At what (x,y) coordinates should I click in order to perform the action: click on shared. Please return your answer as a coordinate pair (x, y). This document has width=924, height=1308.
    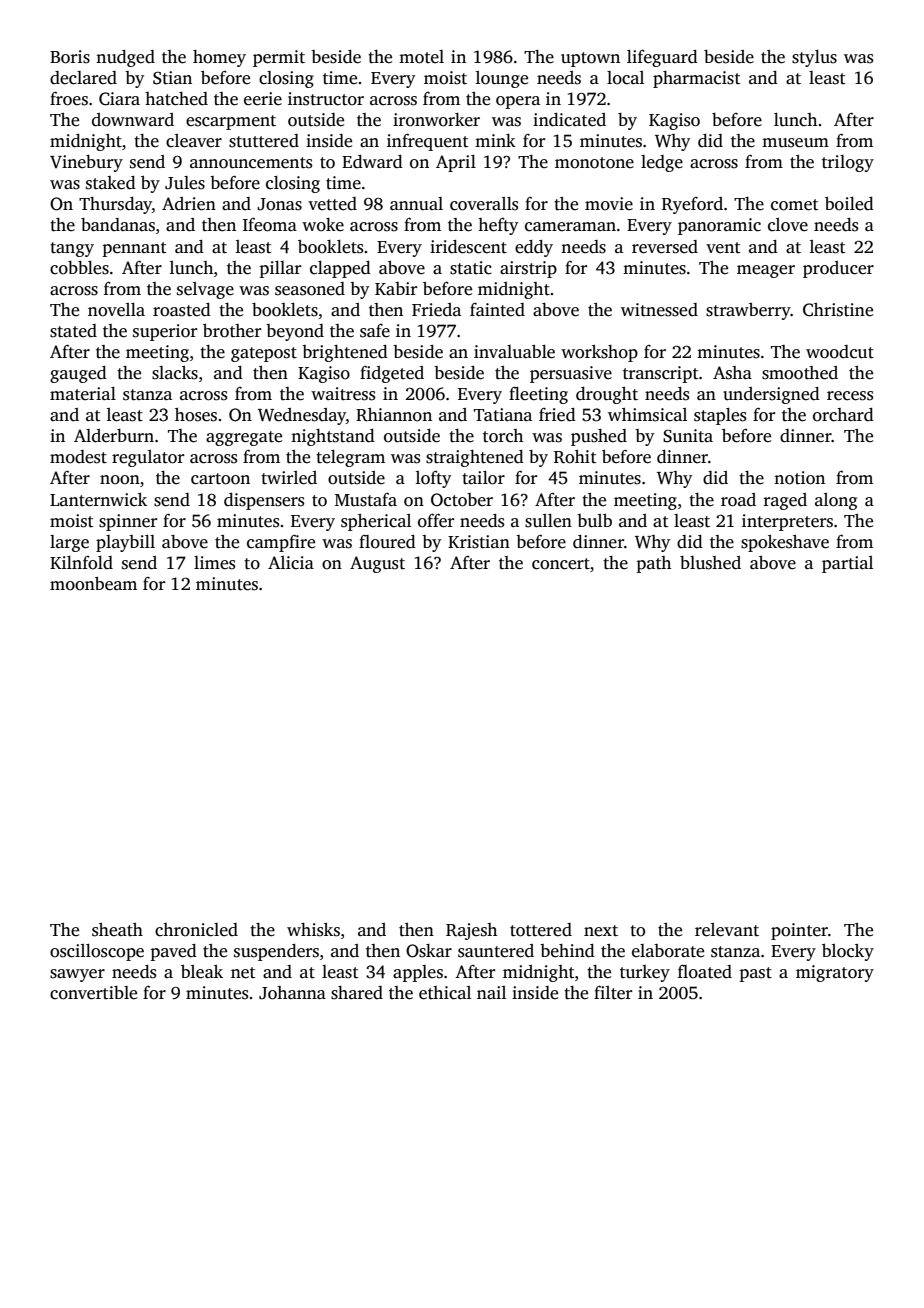
    Looking at the image, I should click on (357, 993).
